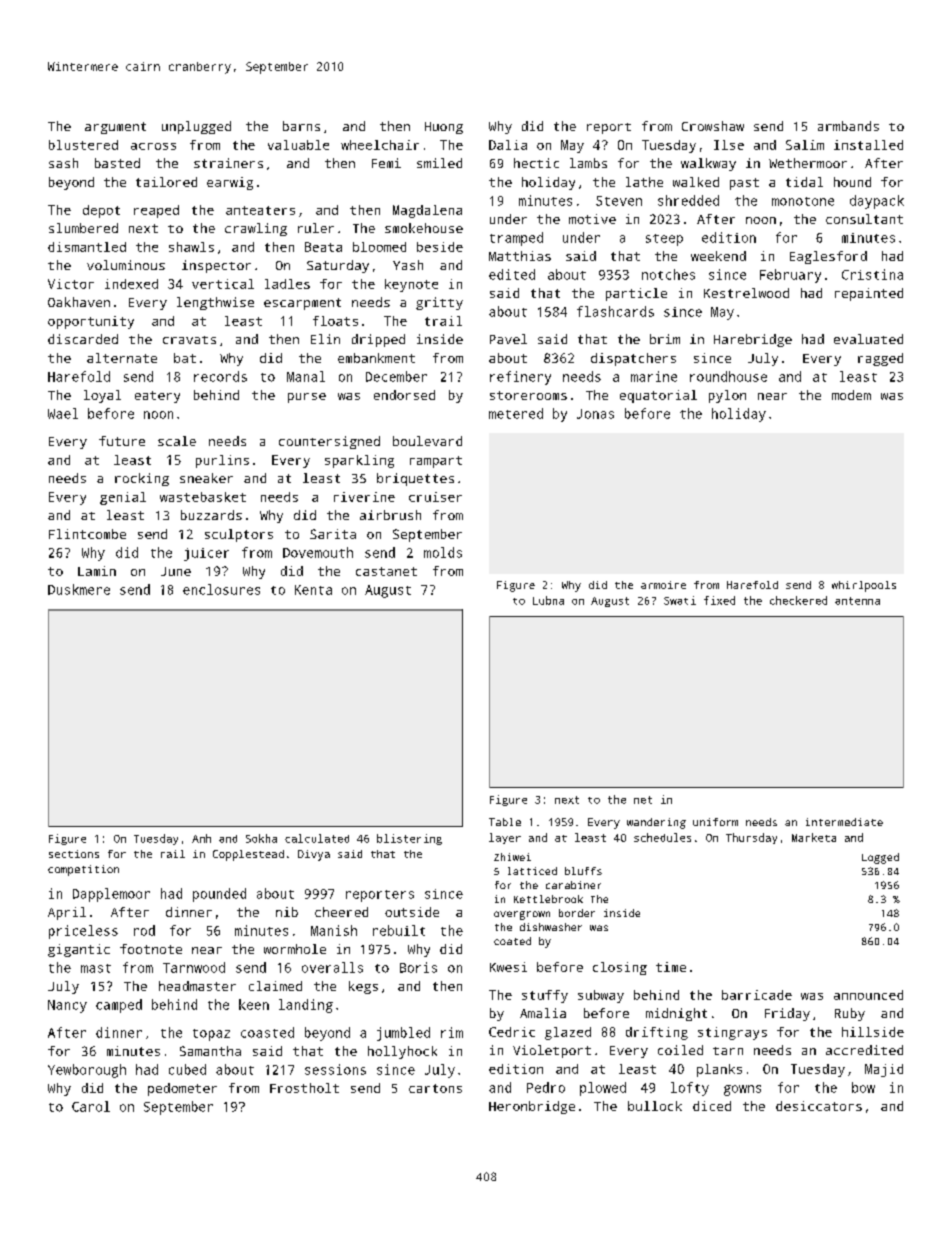 The width and height of the screenshot is (952, 1233). What do you see at coordinates (189, 340) in the screenshot?
I see `cravats` at bounding box center [189, 340].
